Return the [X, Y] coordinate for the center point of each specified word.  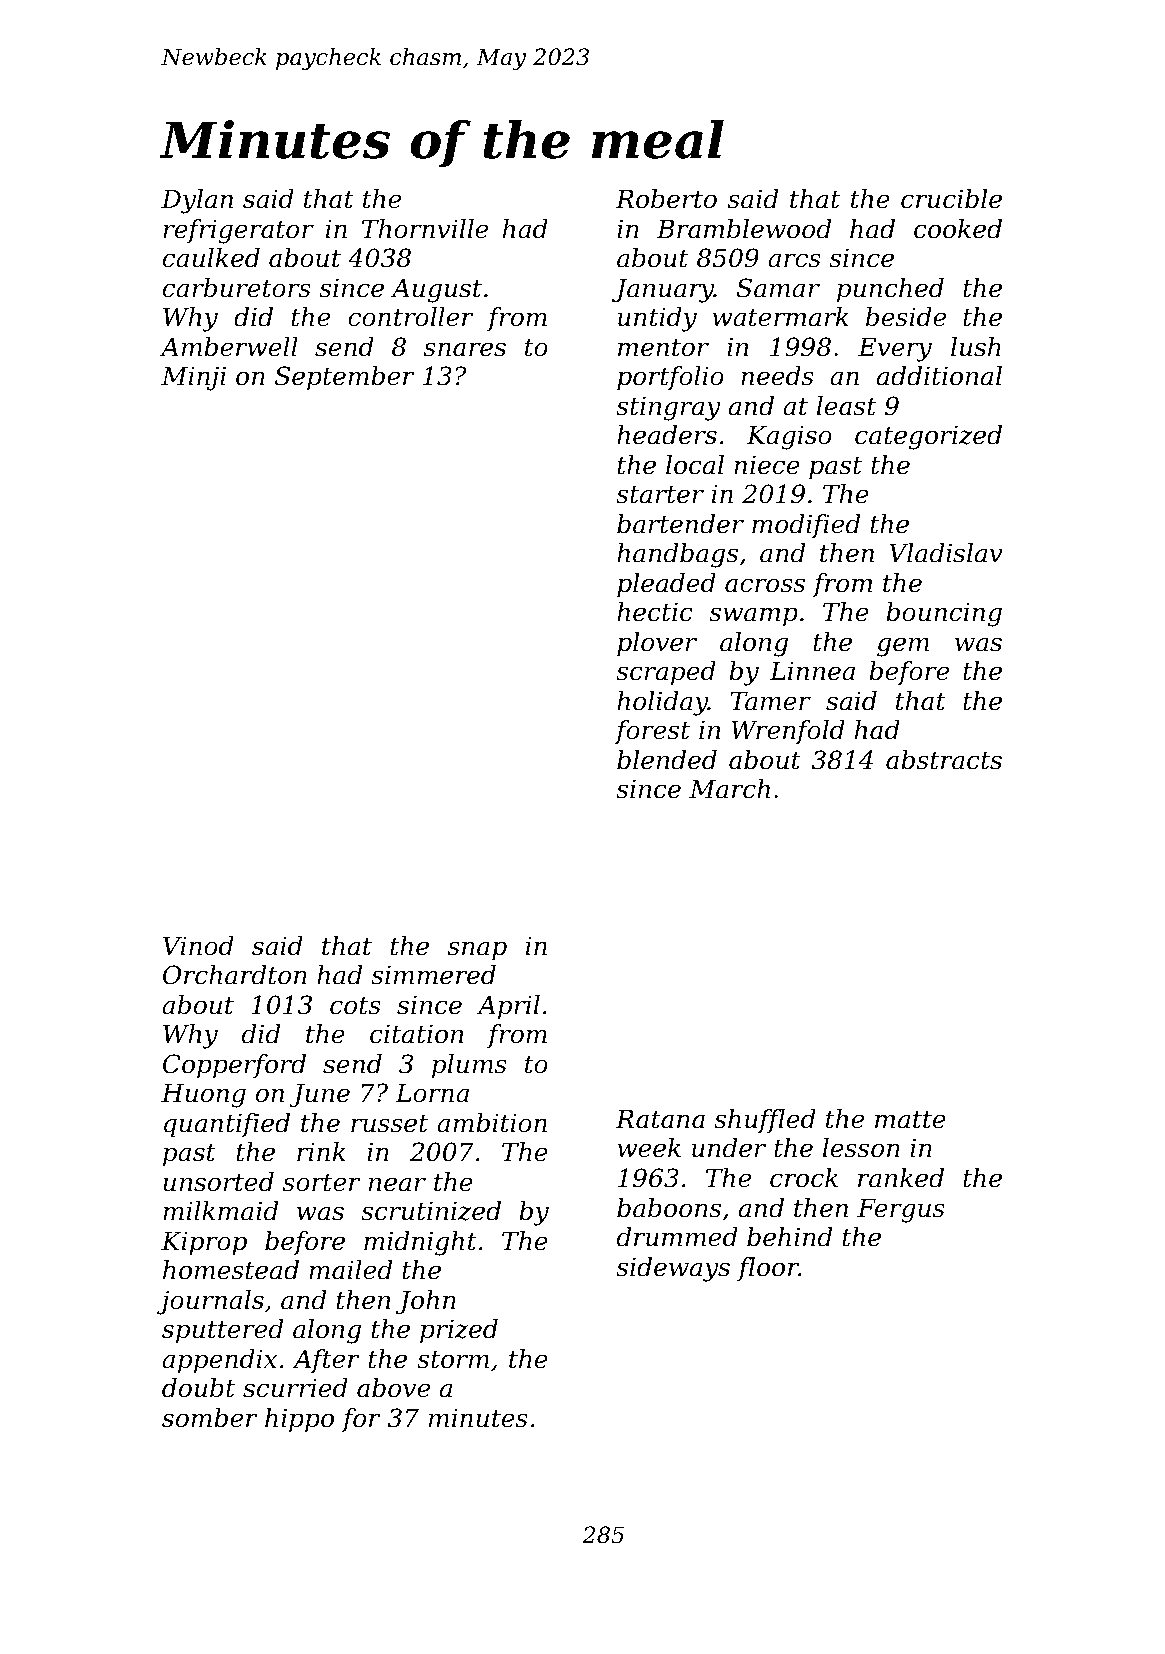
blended [667, 760]
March [729, 789]
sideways [673, 1269]
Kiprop [204, 1243]
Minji [193, 378]
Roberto [666, 199]
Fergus [901, 1211]
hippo [299, 1420]
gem [903, 647]
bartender [680, 524]
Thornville [425, 229]
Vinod [198, 946]
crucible [951, 199]
